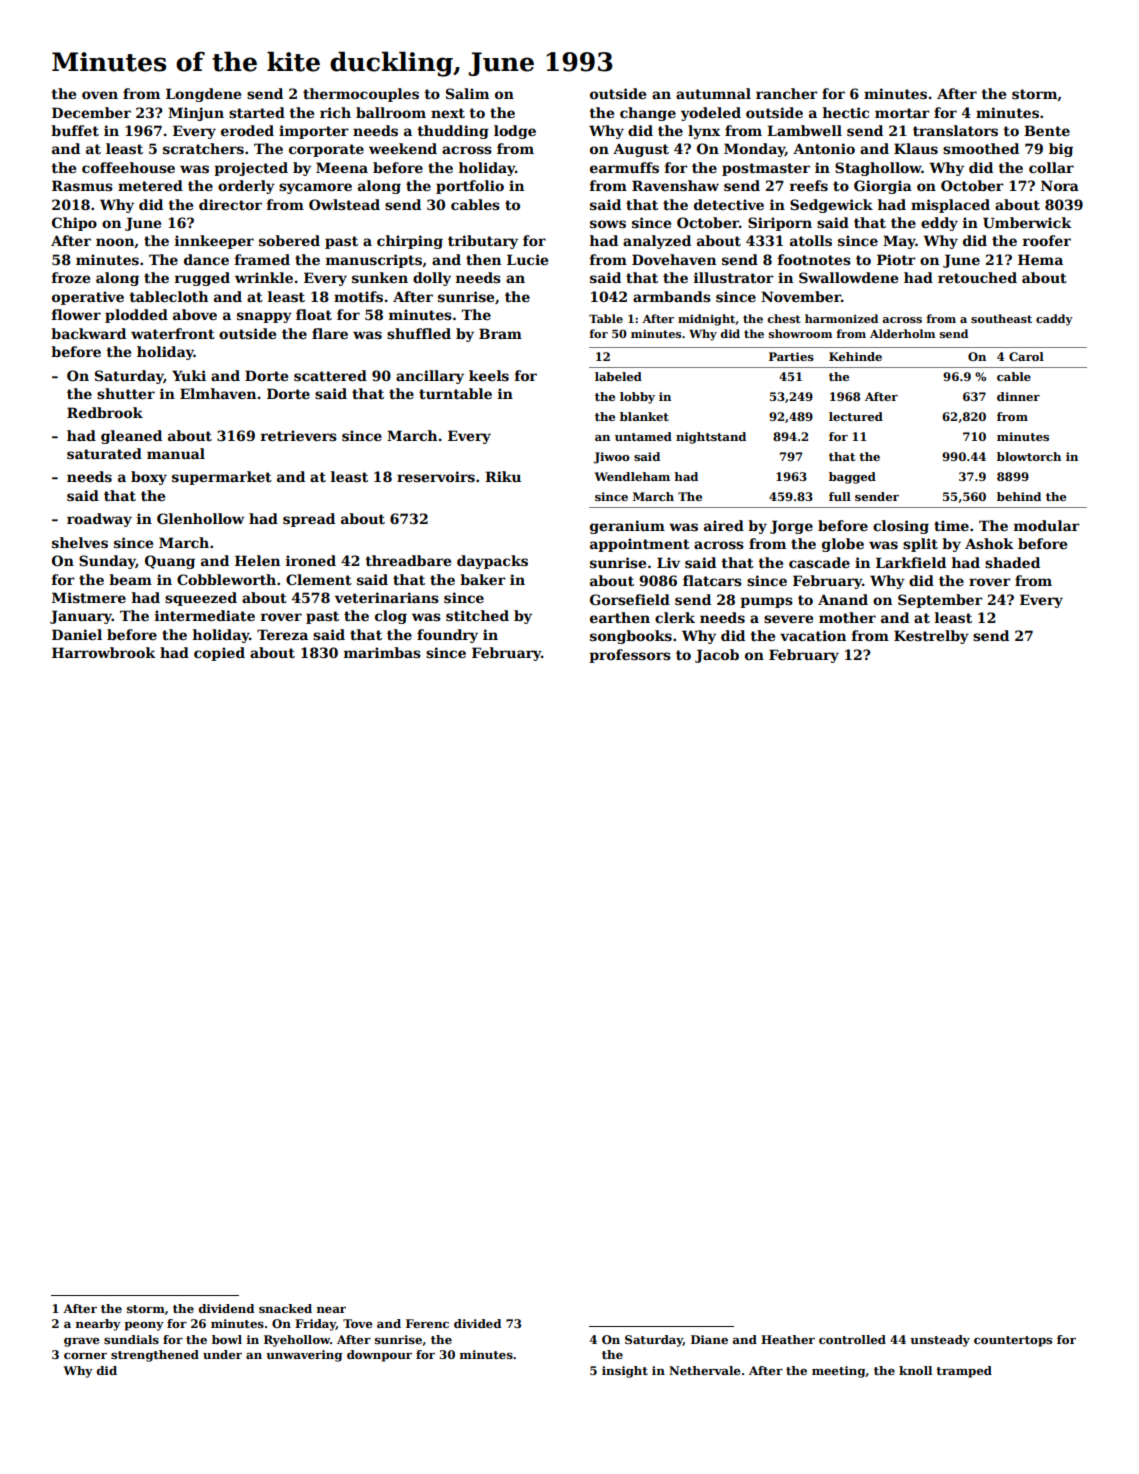  What do you see at coordinates (222, 1354) in the screenshot?
I see `under` at bounding box center [222, 1354].
